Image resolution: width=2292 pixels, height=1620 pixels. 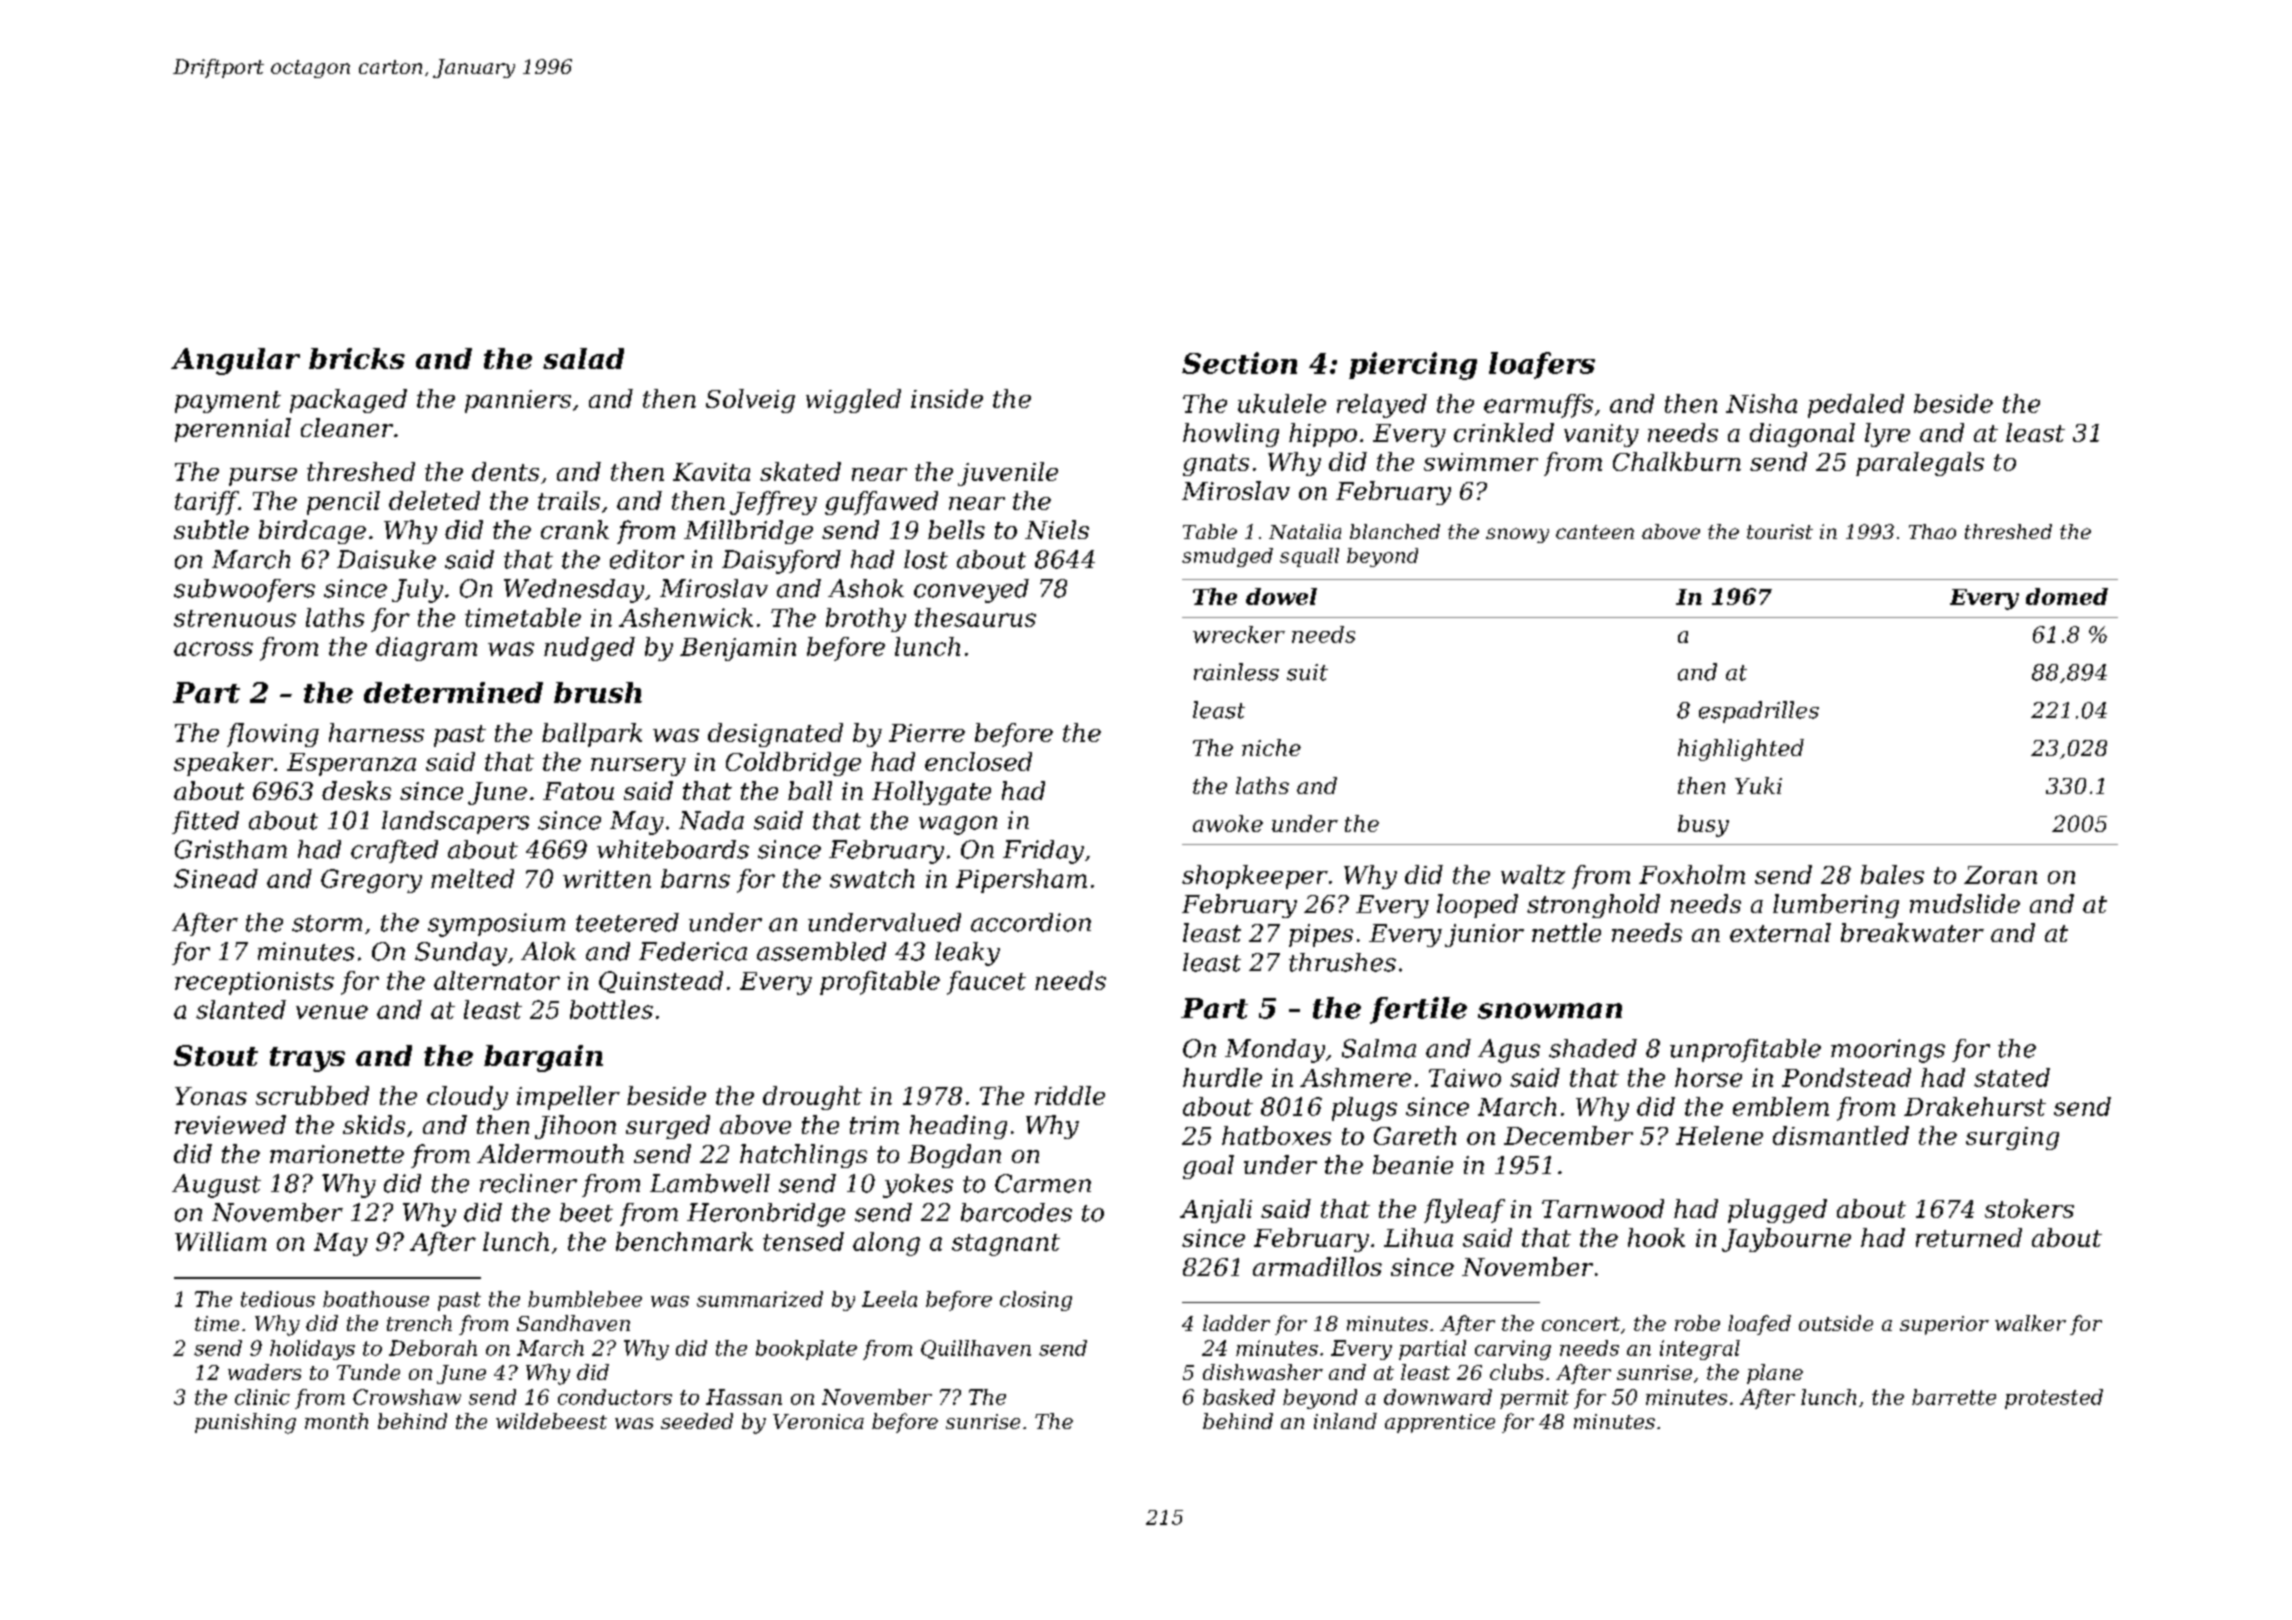 I want to click on deleted, so click(x=434, y=500).
